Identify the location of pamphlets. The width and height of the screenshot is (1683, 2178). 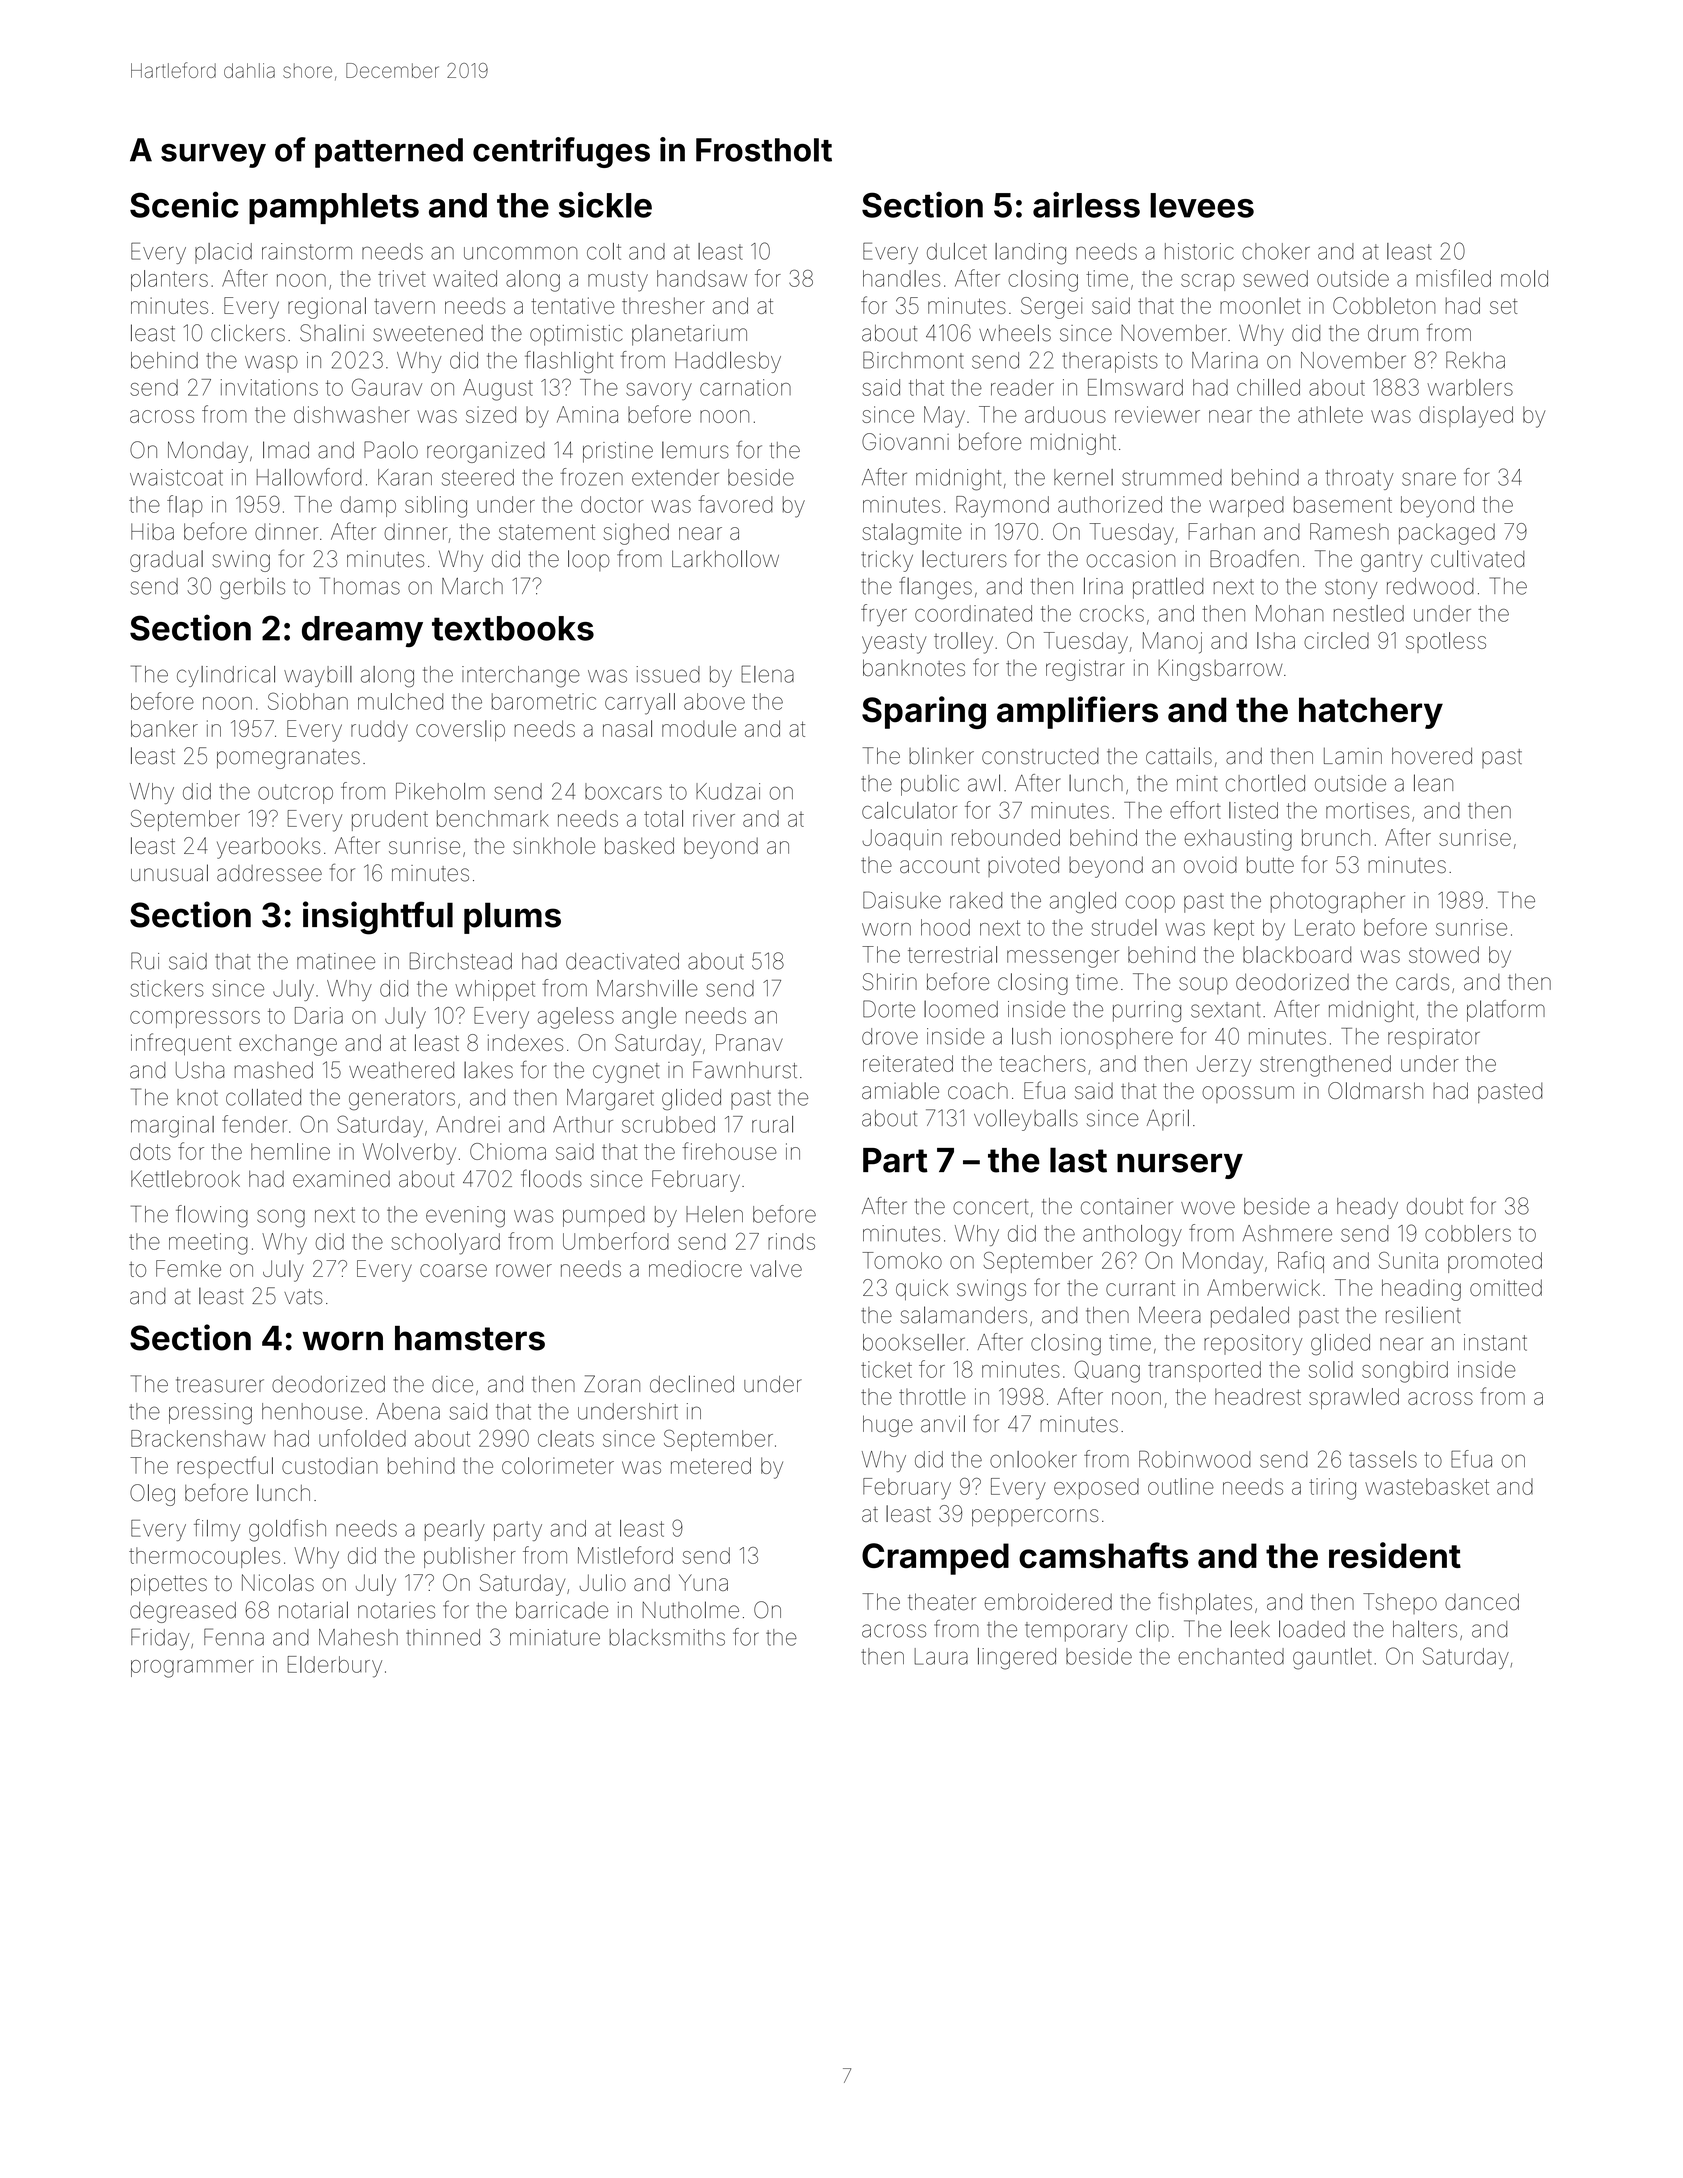
(334, 208).
